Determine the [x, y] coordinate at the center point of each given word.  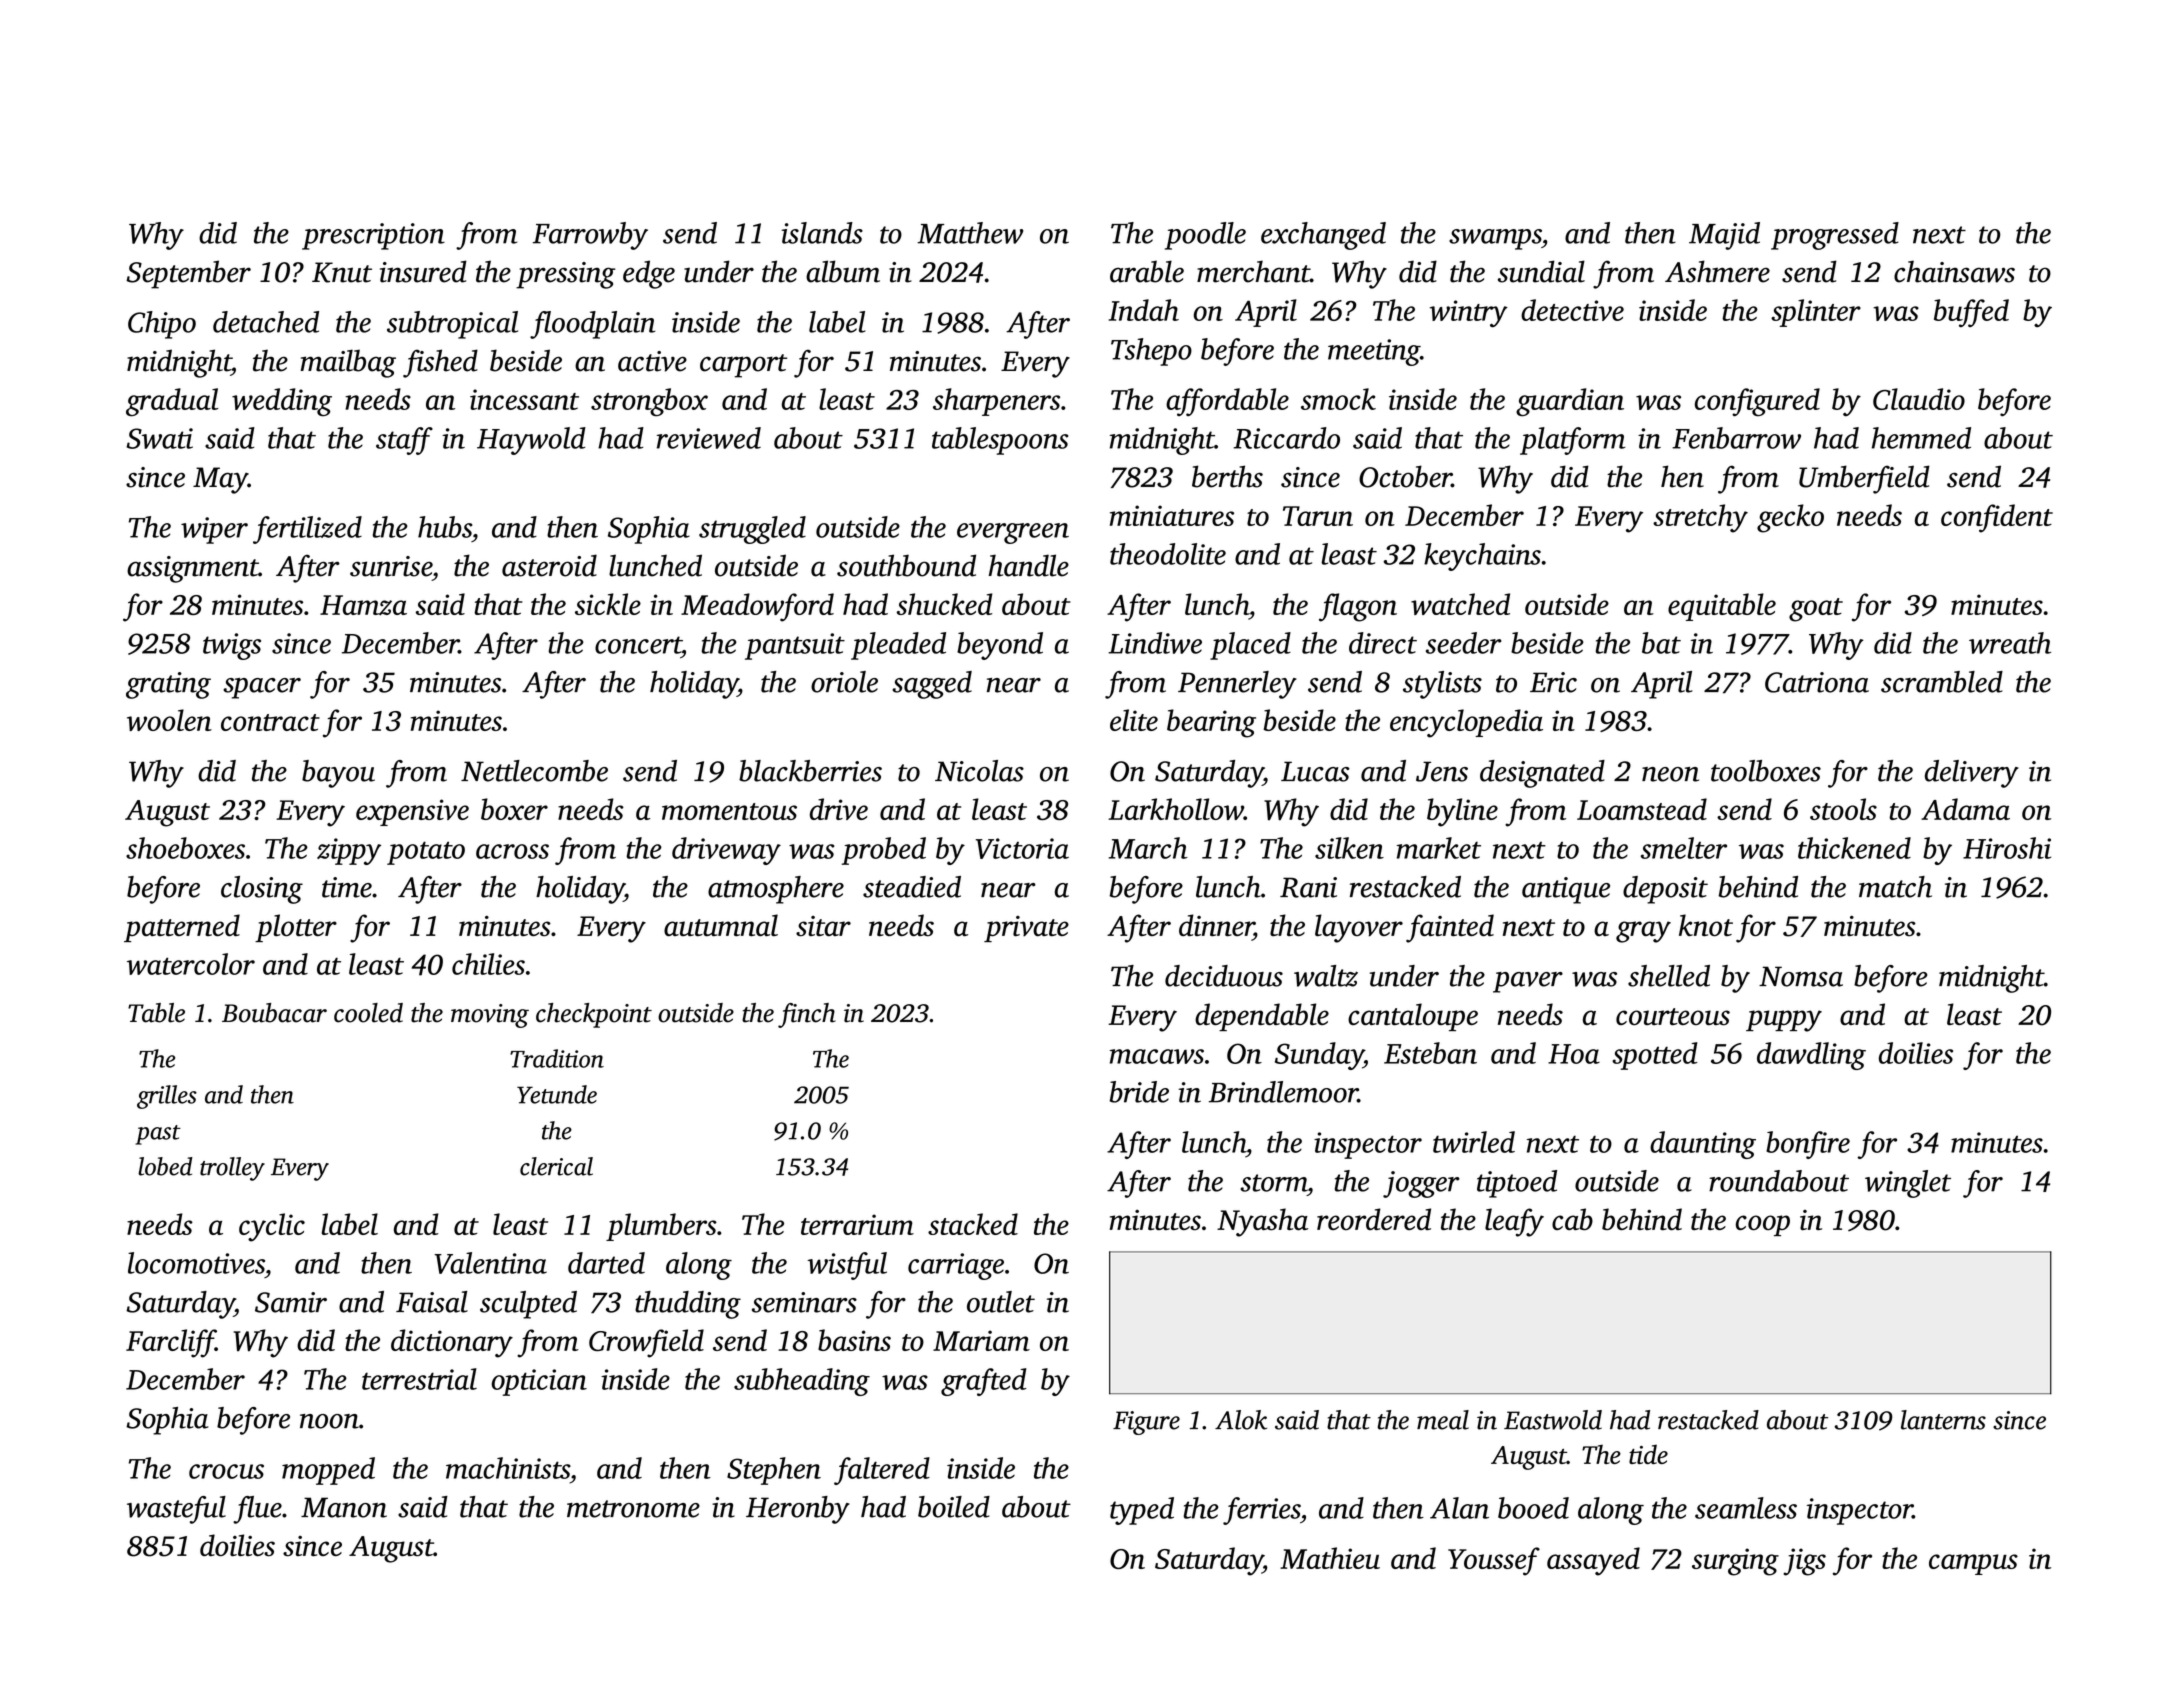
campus [1973, 1564]
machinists [508, 1468]
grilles [167, 1097]
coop [1763, 1225]
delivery [1972, 774]
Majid [1724, 236]
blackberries [810, 771]
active [652, 361]
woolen [169, 720]
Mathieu [1330, 1558]
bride [1139, 1092]
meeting [1374, 352]
